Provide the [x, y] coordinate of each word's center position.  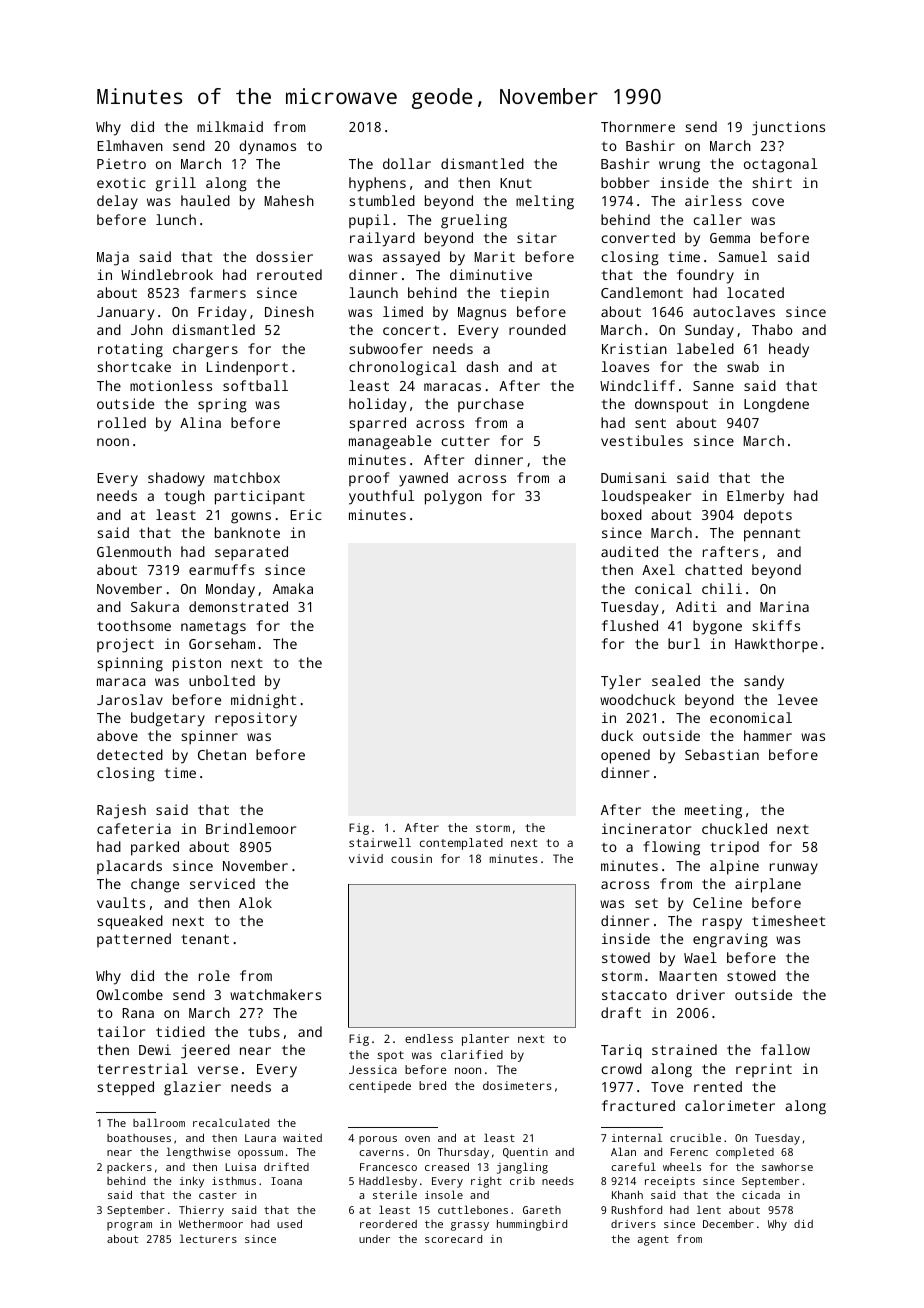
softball [255, 385]
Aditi [696, 606]
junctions [788, 128]
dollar [407, 163]
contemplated [461, 844]
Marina [784, 606]
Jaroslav [130, 699]
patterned [134, 940]
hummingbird [532, 1225]
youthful [381, 497]
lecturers [208, 1238]
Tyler [621, 682]
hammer [768, 735]
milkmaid [230, 126]
